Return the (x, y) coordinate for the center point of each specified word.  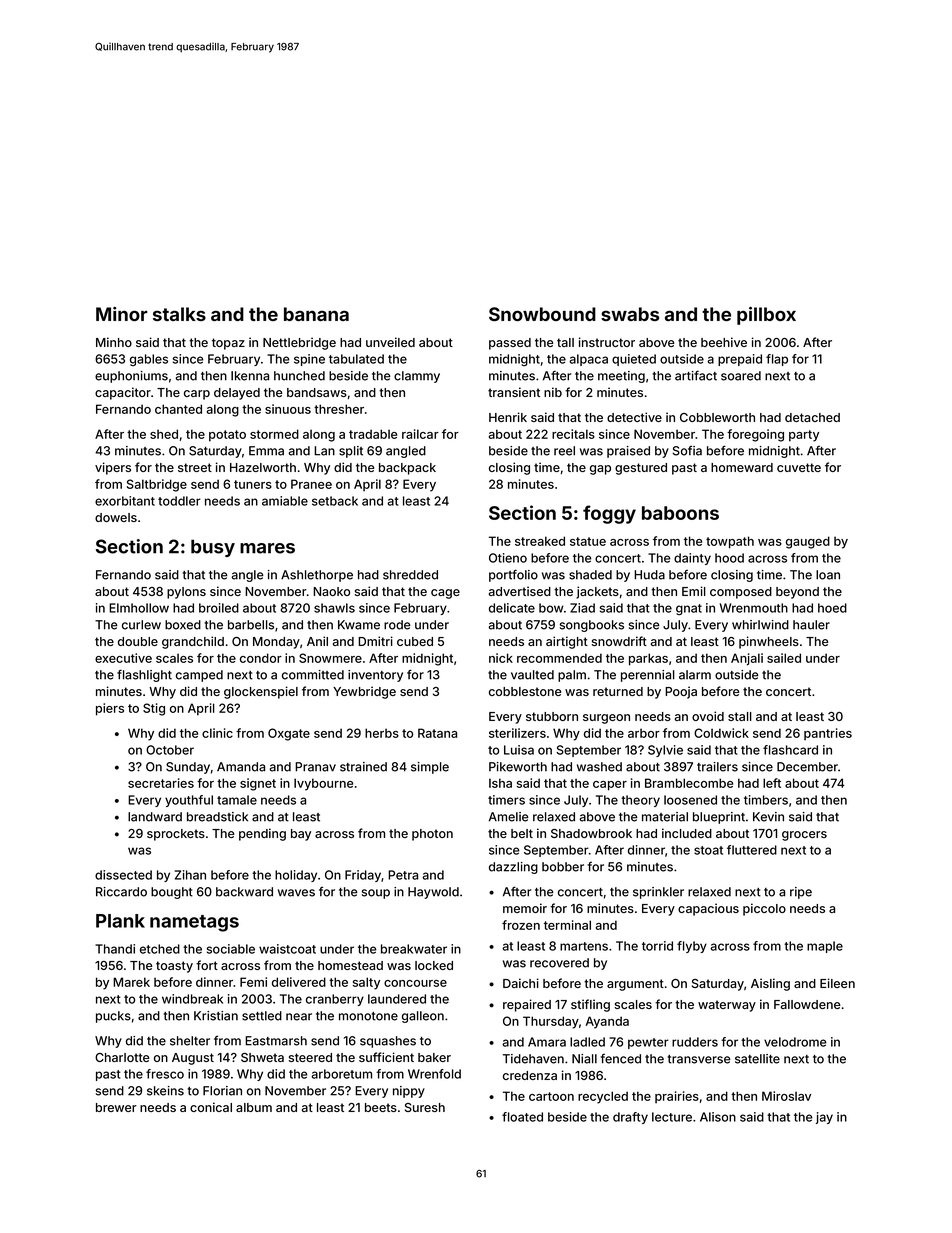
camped (199, 676)
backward (244, 892)
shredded (410, 575)
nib (553, 392)
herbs (382, 733)
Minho (114, 342)
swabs (630, 314)
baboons (680, 513)
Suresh (425, 1107)
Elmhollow (139, 608)
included (687, 833)
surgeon (606, 719)
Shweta (262, 1057)
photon (432, 835)
